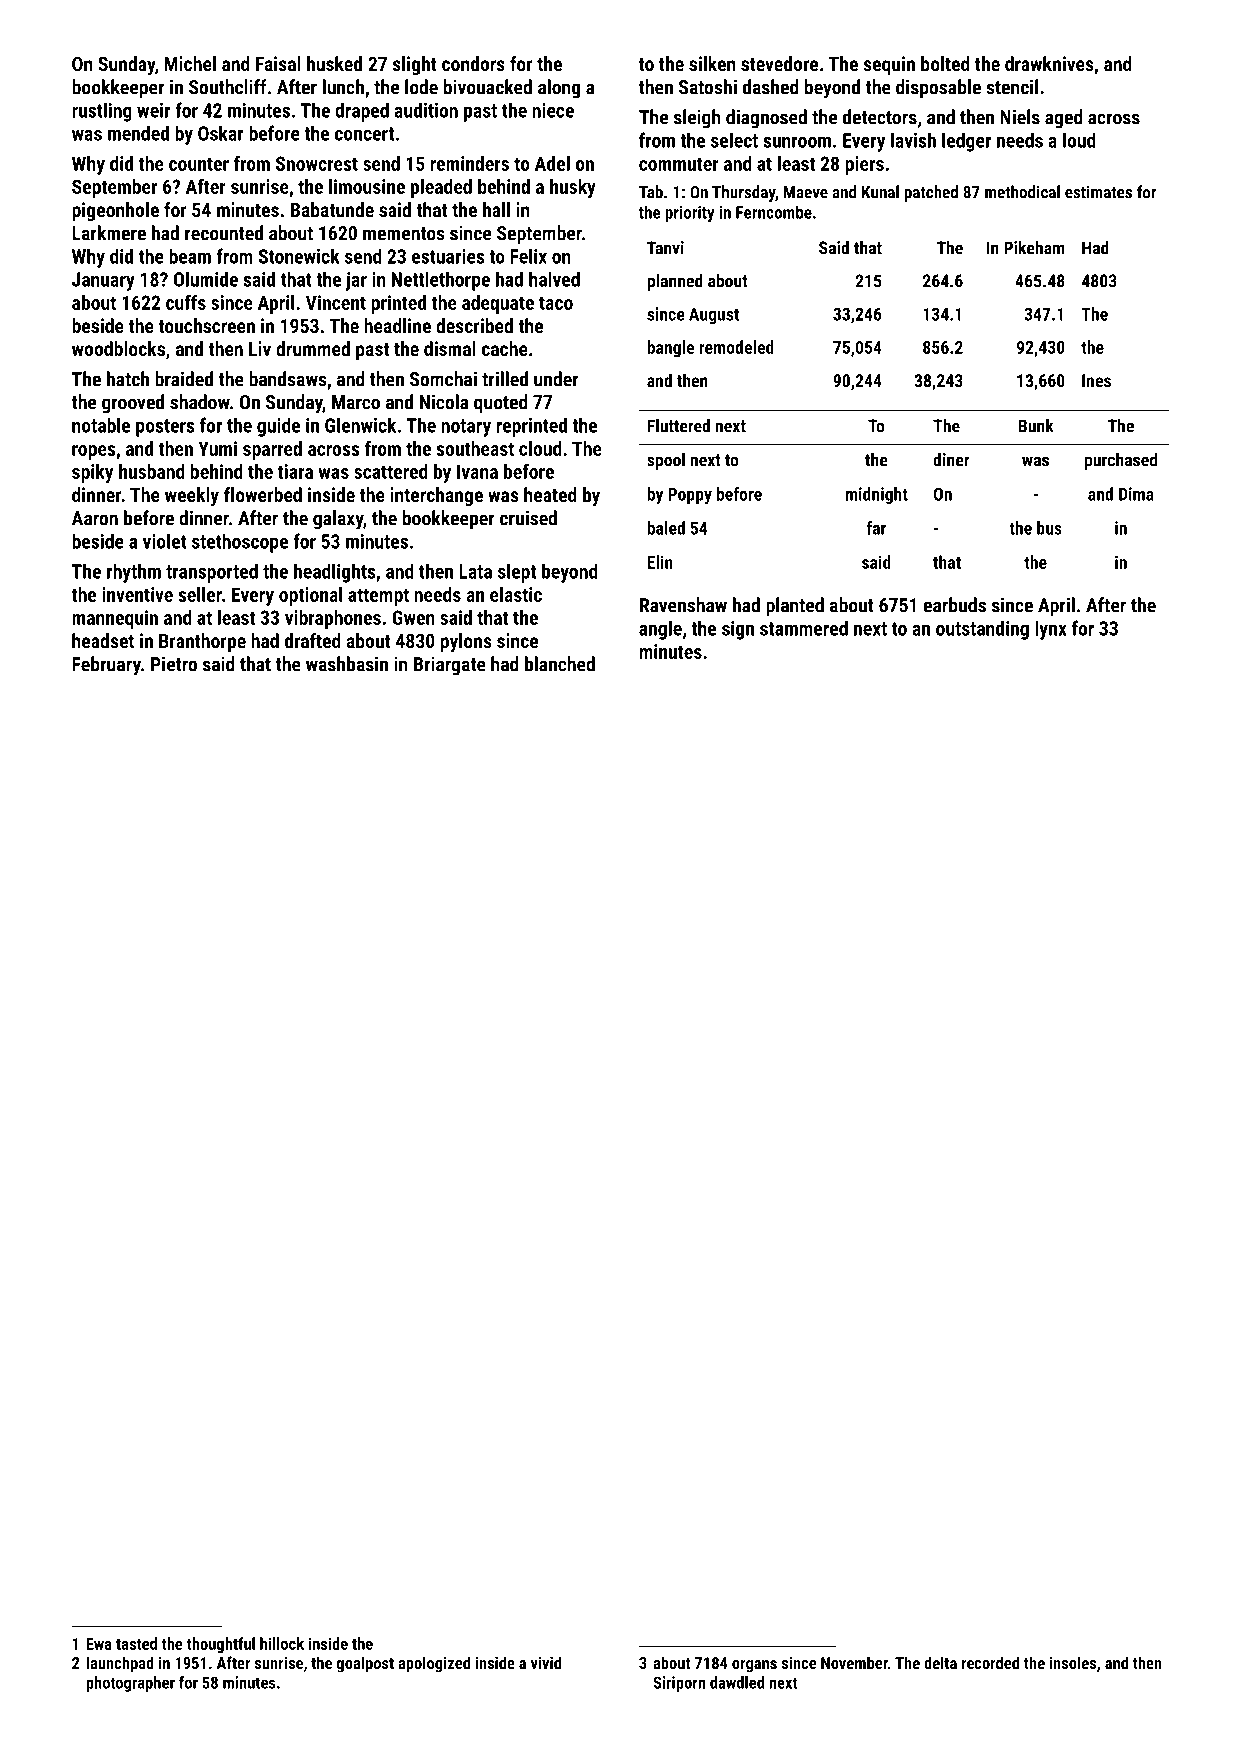 This screenshot has width=1241, height=1755. What do you see at coordinates (206, 325) in the screenshot?
I see `touchscreen` at bounding box center [206, 325].
